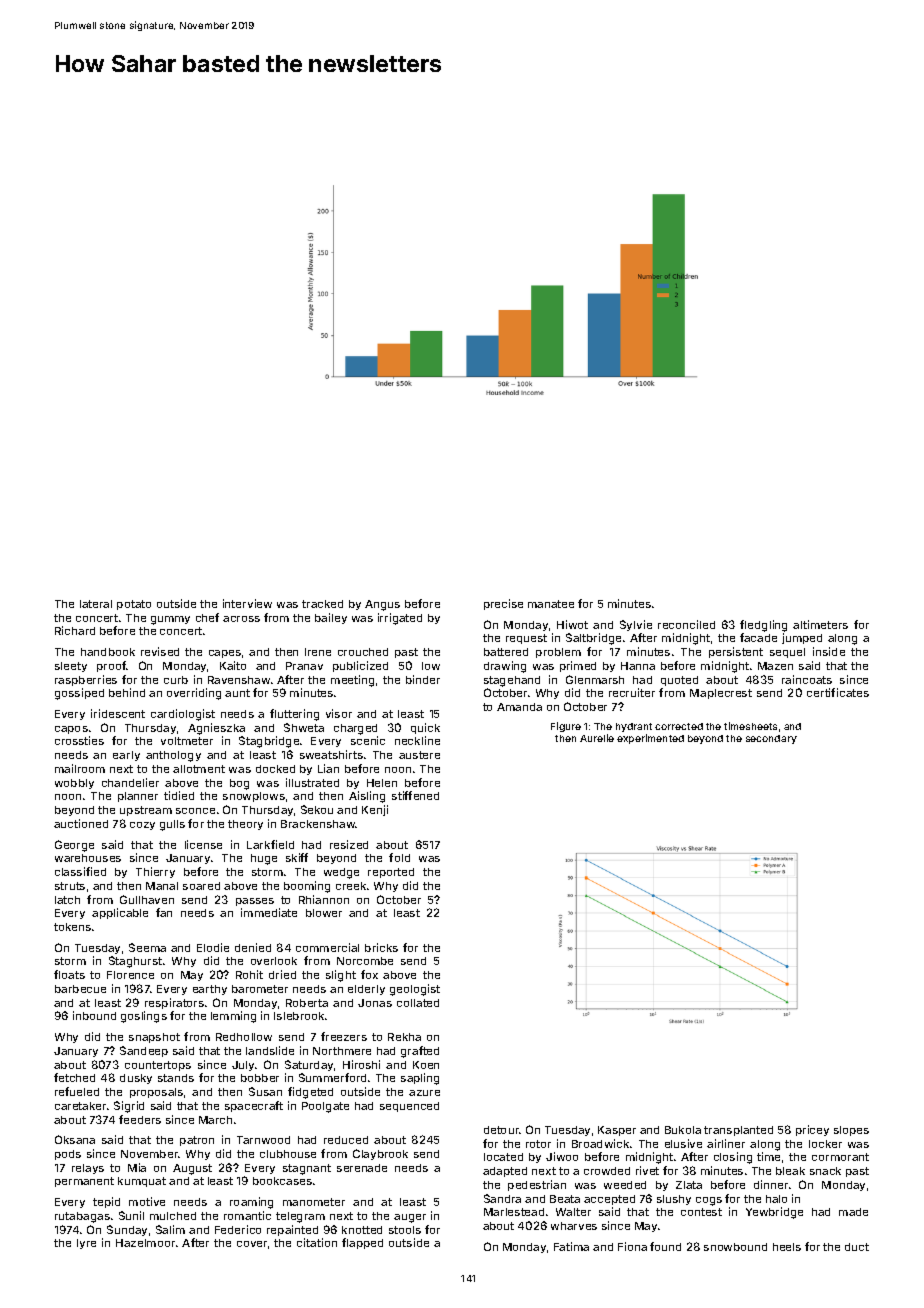 Image resolution: width=924 pixels, height=1308 pixels. What do you see at coordinates (415, 990) in the screenshot?
I see `geologist` at bounding box center [415, 990].
